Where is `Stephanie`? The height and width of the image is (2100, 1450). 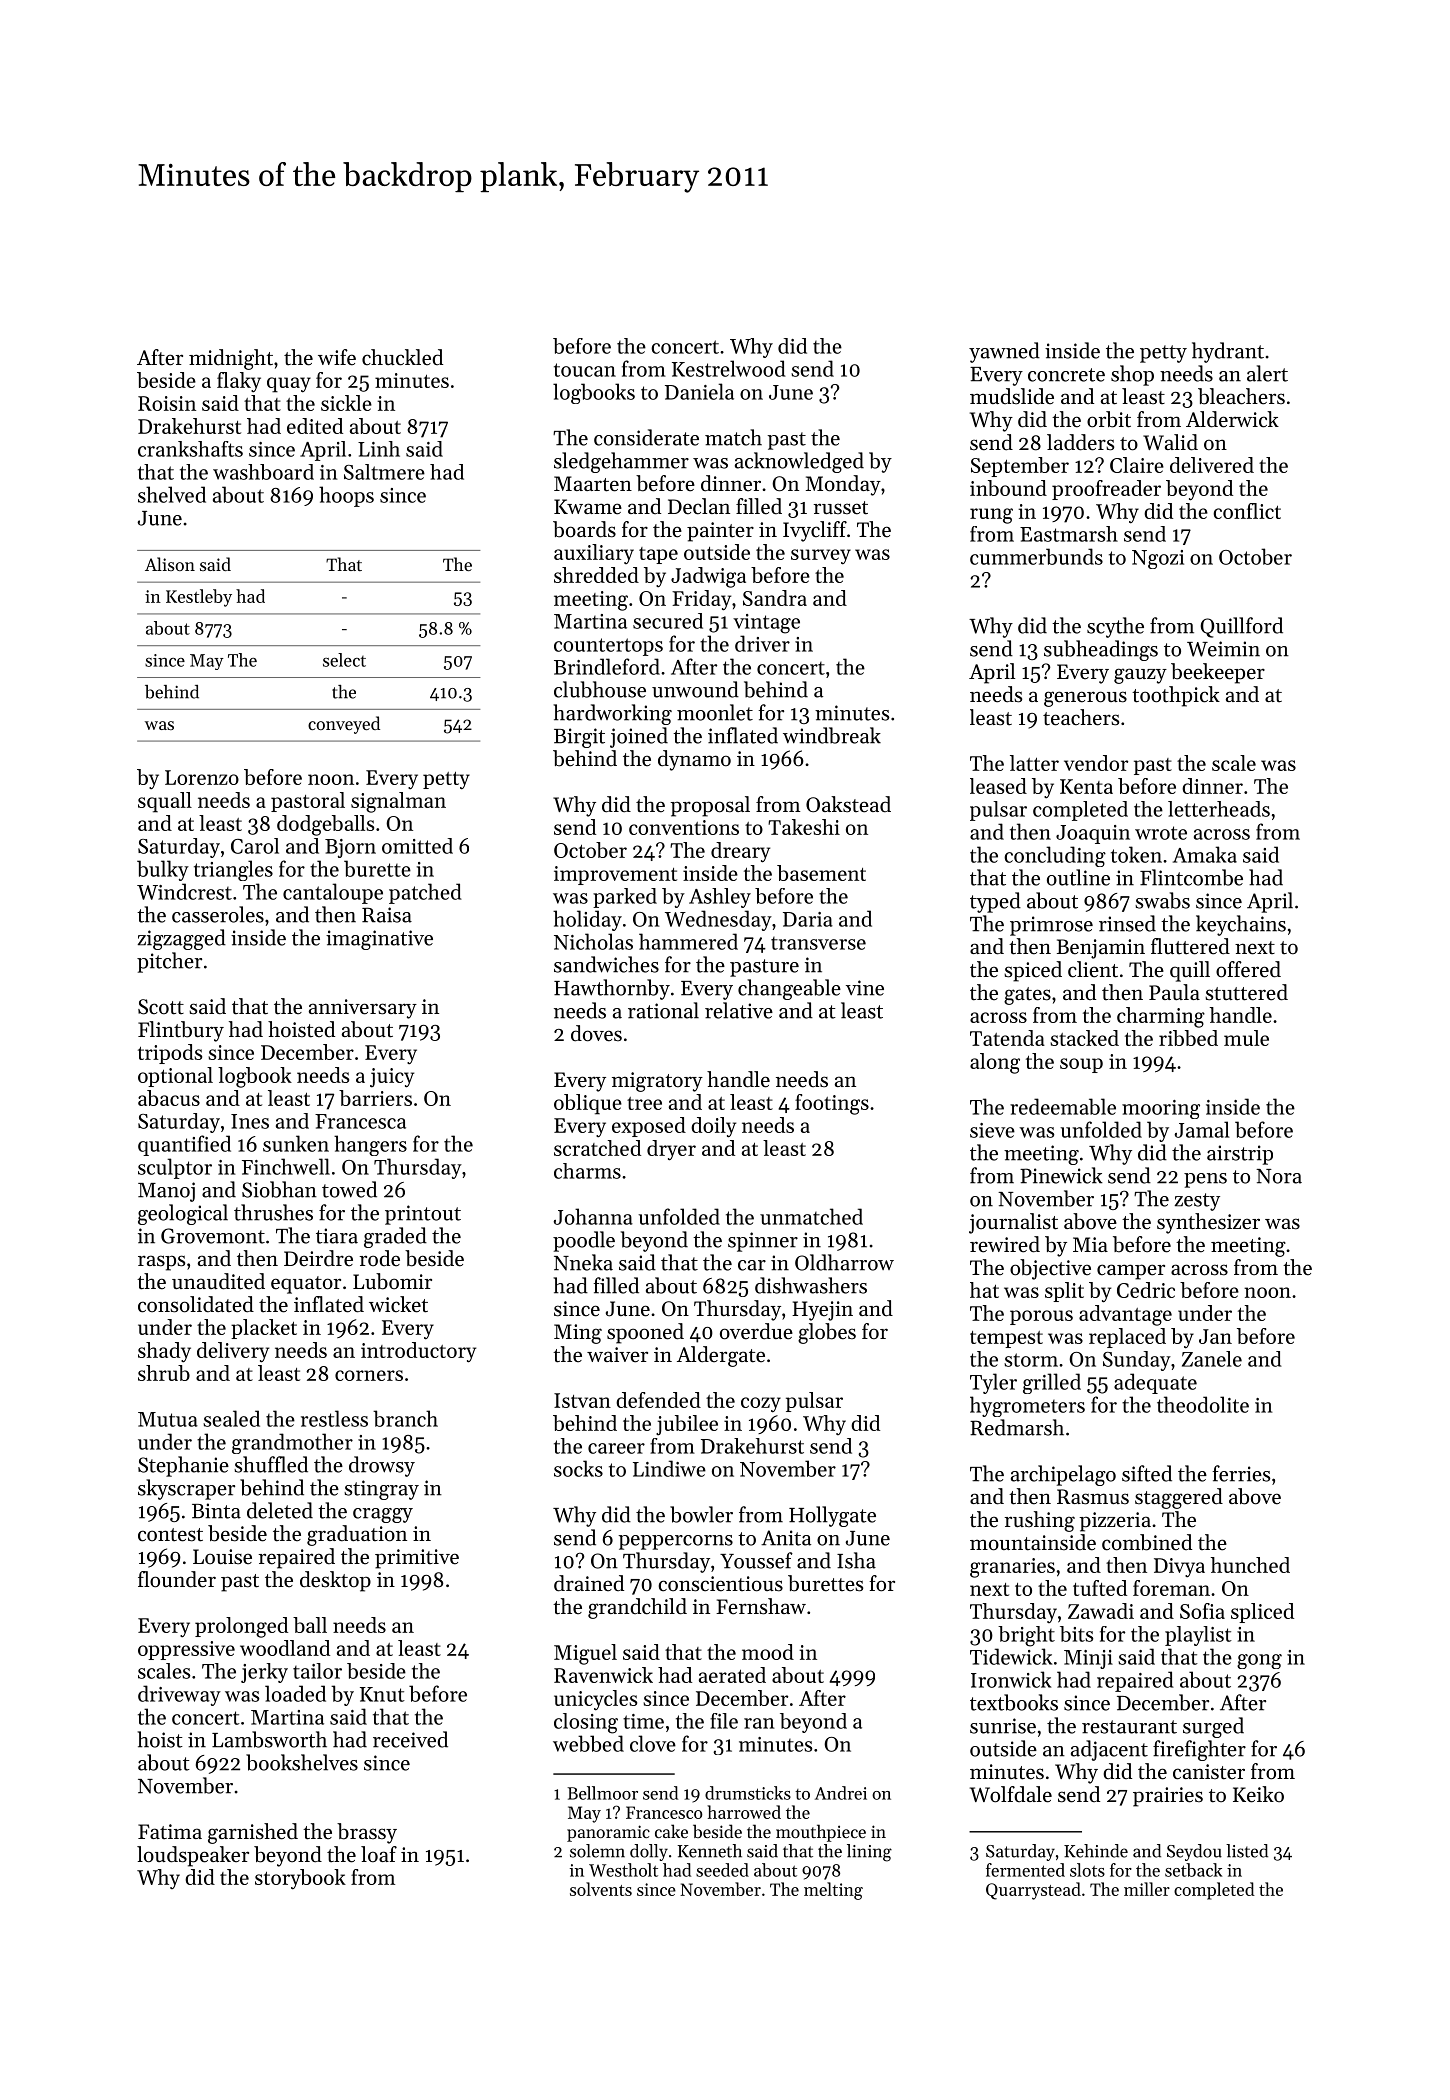 Stephanie is located at coordinates (183, 1466).
